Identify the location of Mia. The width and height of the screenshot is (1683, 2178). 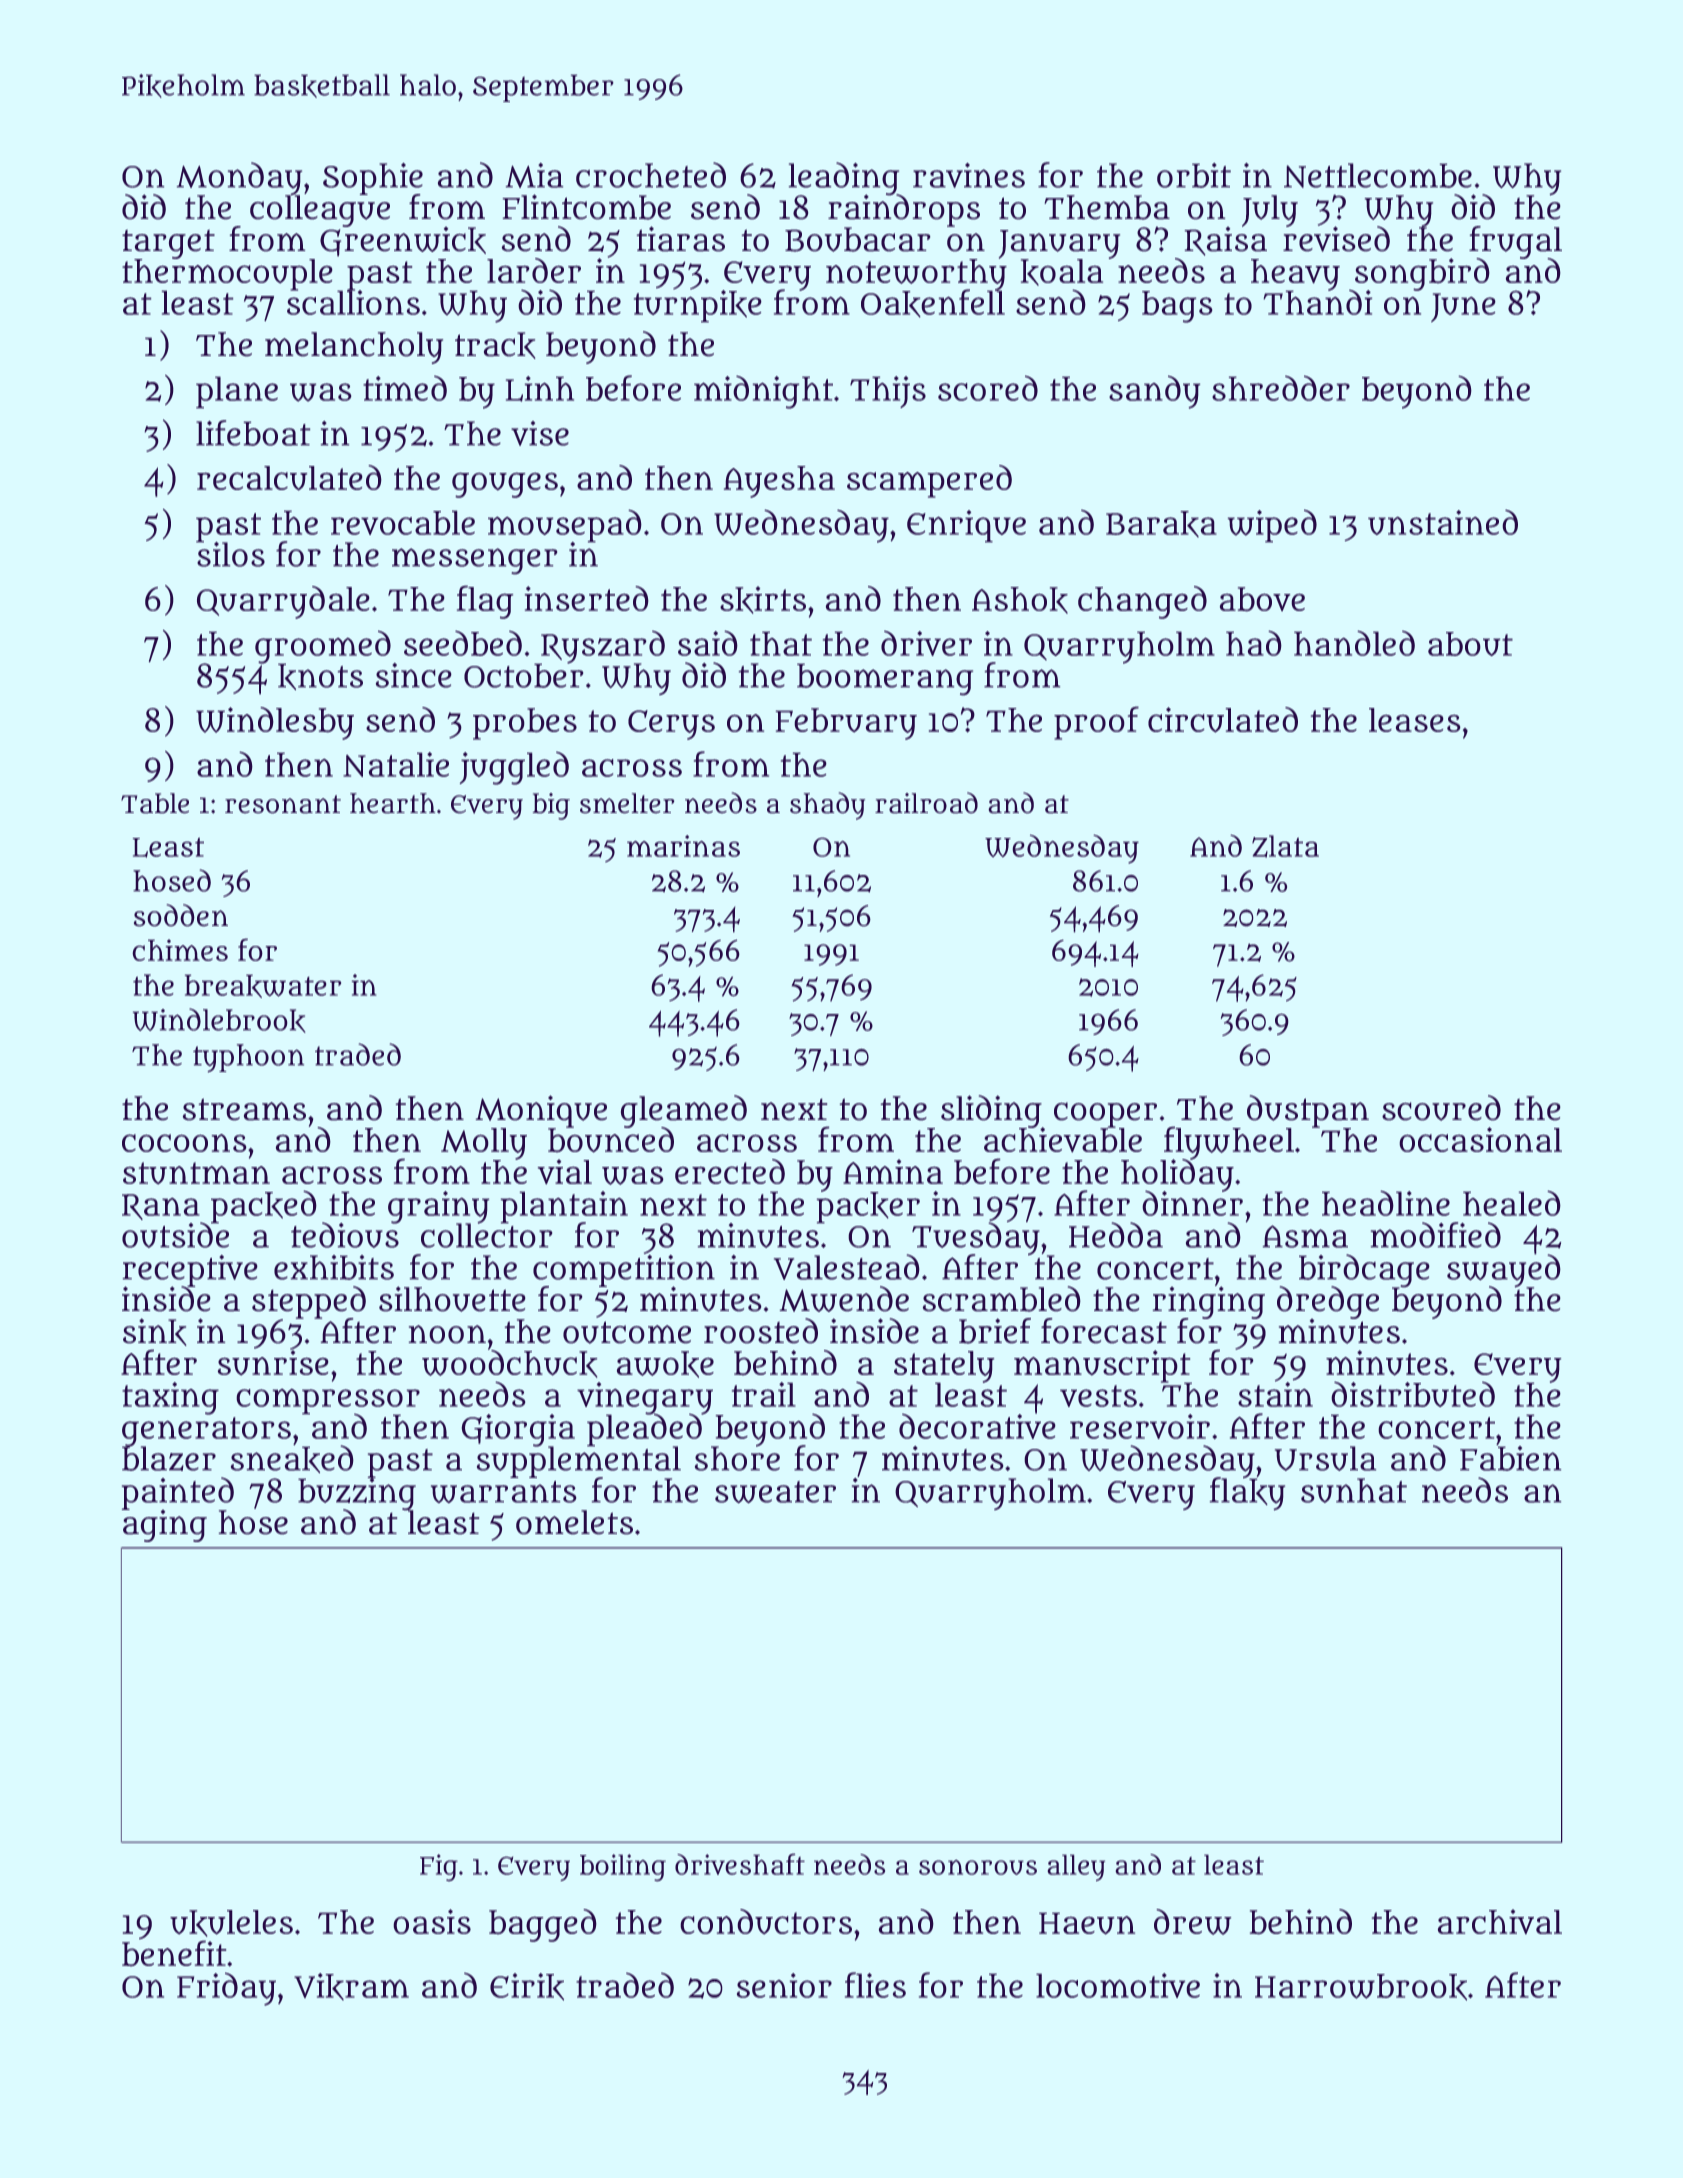
(534, 175).
